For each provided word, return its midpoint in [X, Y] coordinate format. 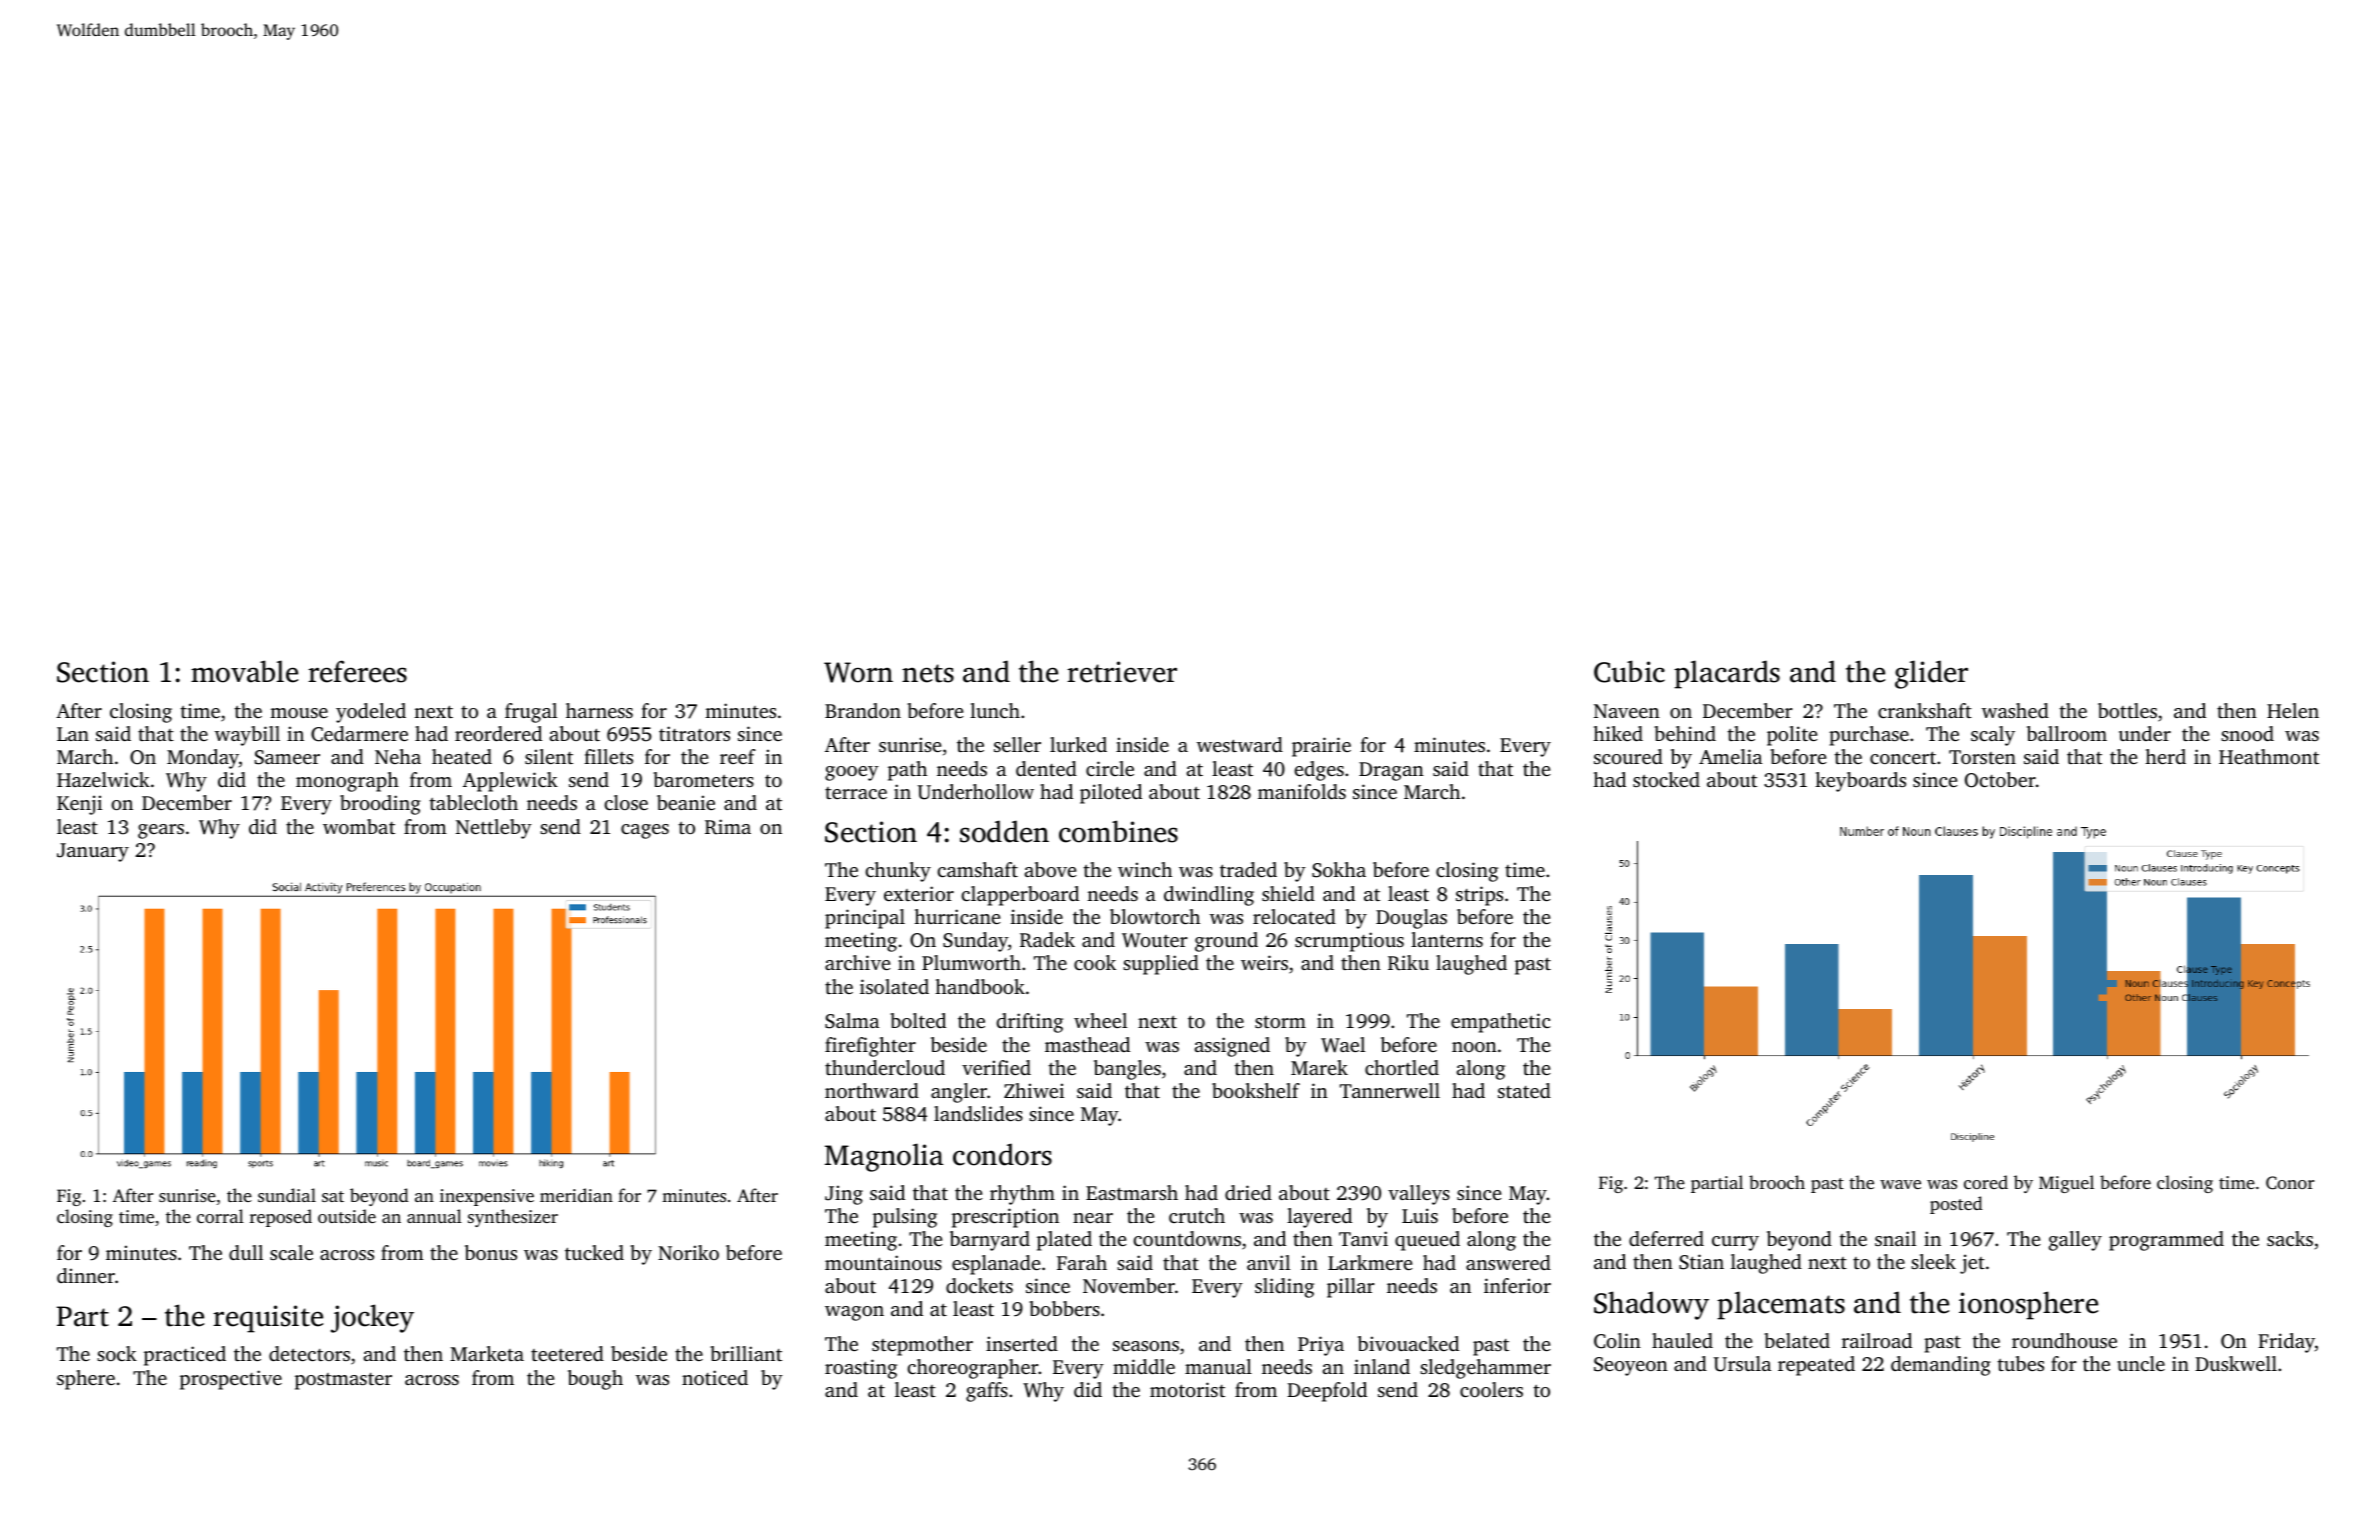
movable [244, 671]
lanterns [1447, 939]
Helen [2293, 710]
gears [161, 831]
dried [1248, 1192]
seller [1017, 744]
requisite [268, 1319]
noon [1474, 1047]
